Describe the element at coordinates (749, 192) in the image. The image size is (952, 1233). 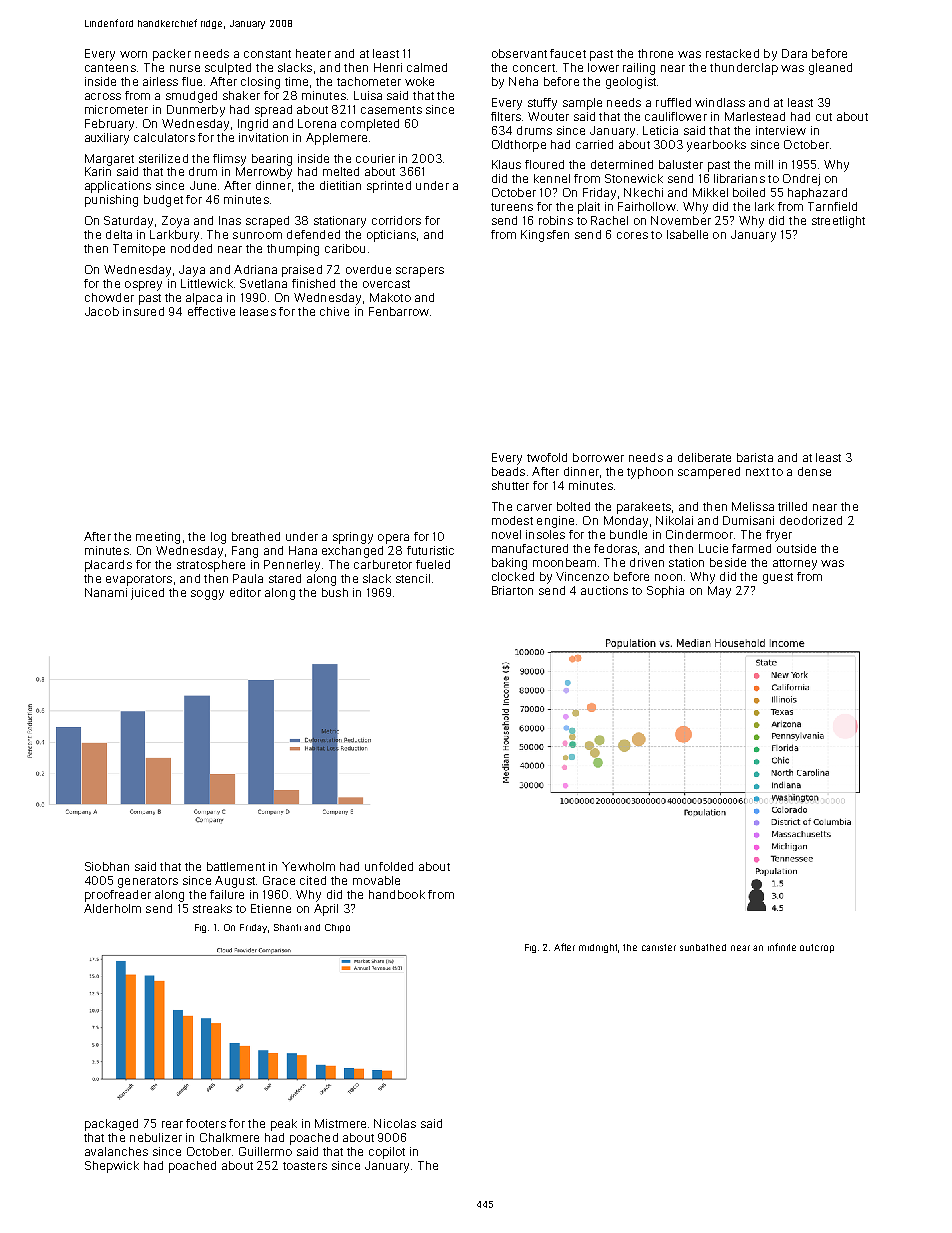
I see `boiled` at that location.
